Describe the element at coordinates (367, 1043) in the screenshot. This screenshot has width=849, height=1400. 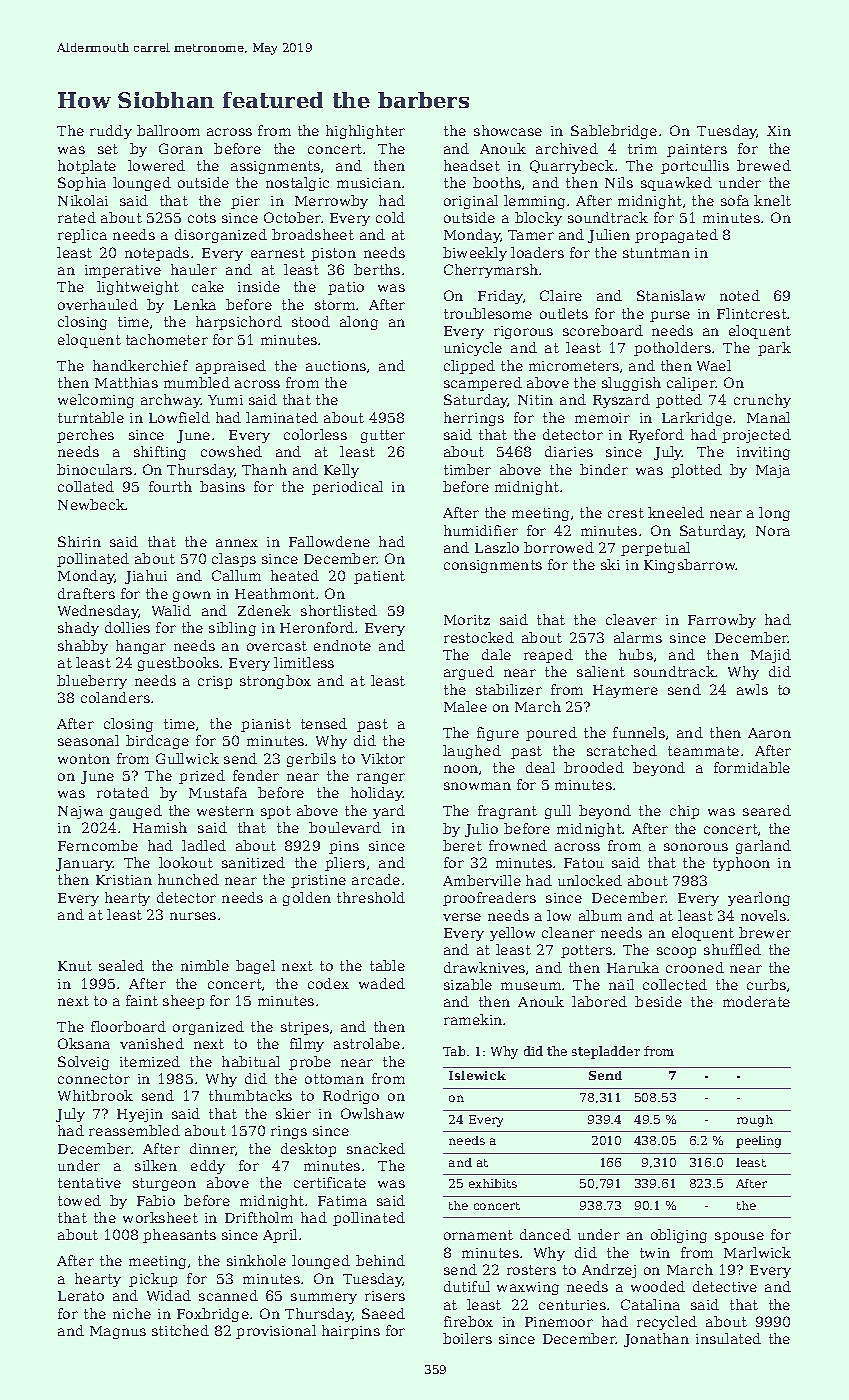
I see `astrolabe` at that location.
